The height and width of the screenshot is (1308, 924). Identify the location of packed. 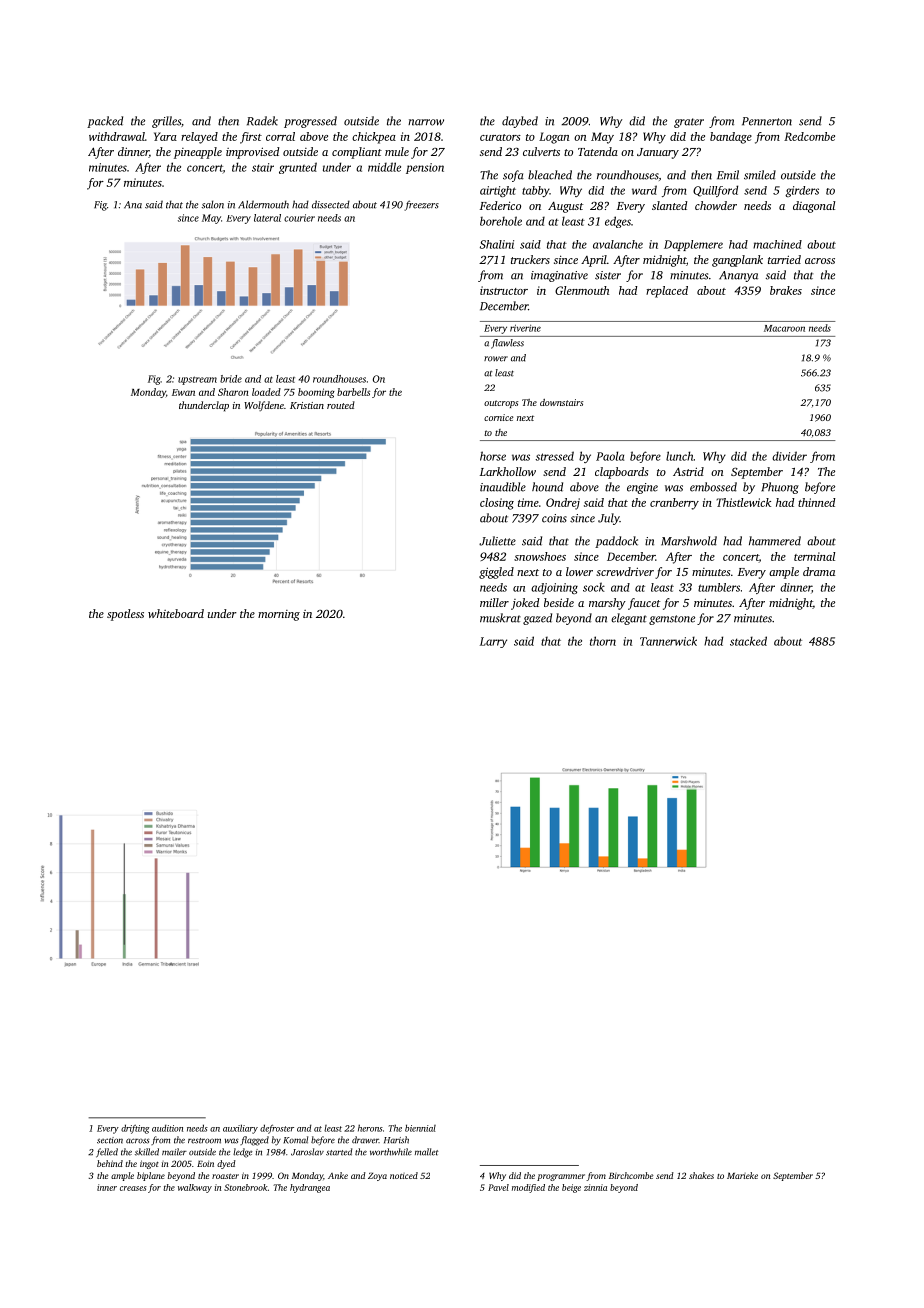
(105, 122).
